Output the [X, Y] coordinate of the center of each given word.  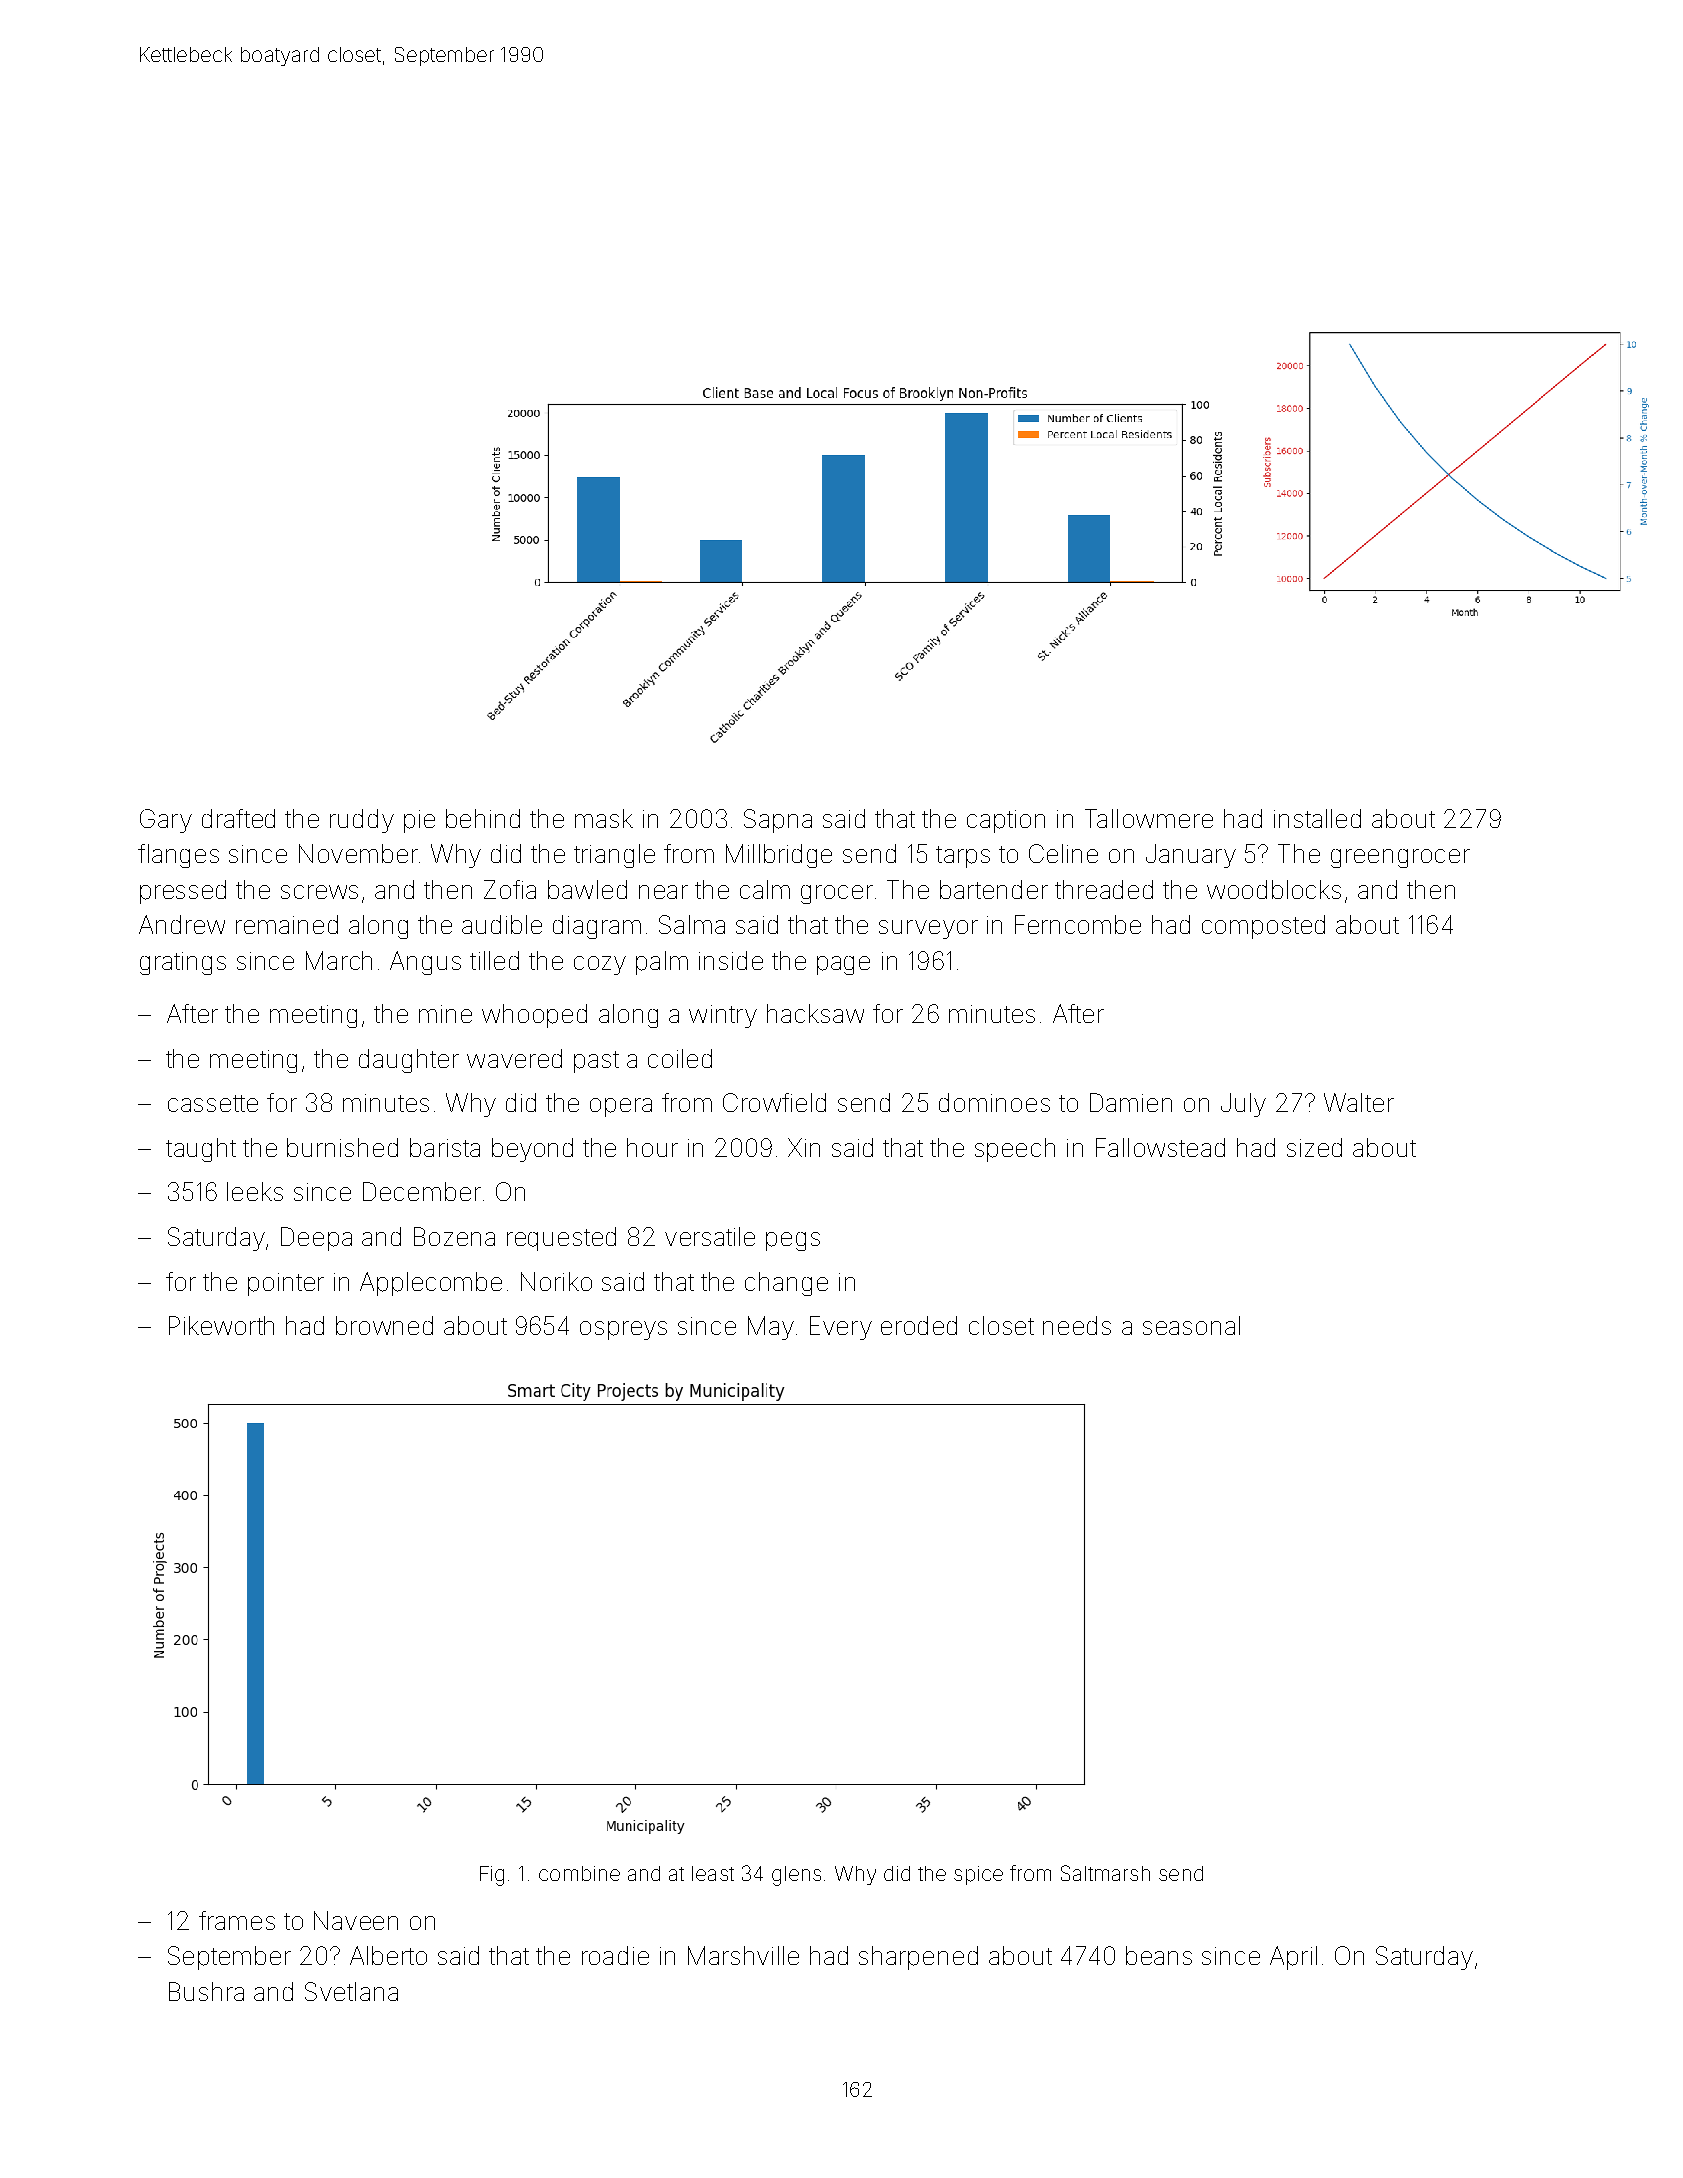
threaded [1104, 889]
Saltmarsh [1105, 1873]
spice [978, 1875]
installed [1317, 818]
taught [201, 1150]
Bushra [206, 1991]
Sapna [778, 821]
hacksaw [815, 1013]
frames [237, 1920]
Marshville [743, 1955]
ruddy [362, 821]
